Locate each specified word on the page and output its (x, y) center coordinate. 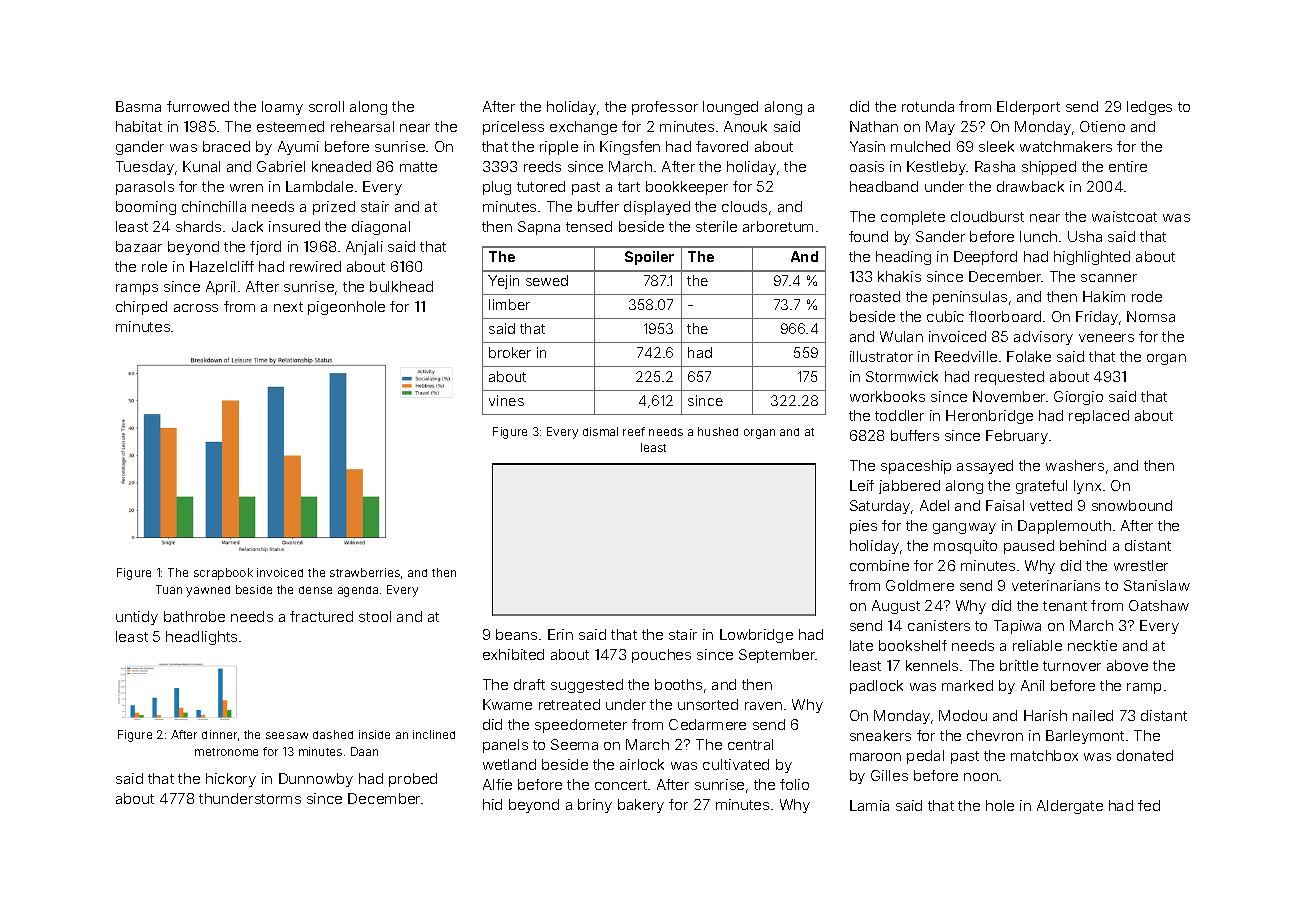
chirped (141, 308)
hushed (718, 431)
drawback (1030, 186)
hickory (231, 780)
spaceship (916, 467)
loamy (282, 108)
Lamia (869, 805)
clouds (744, 206)
